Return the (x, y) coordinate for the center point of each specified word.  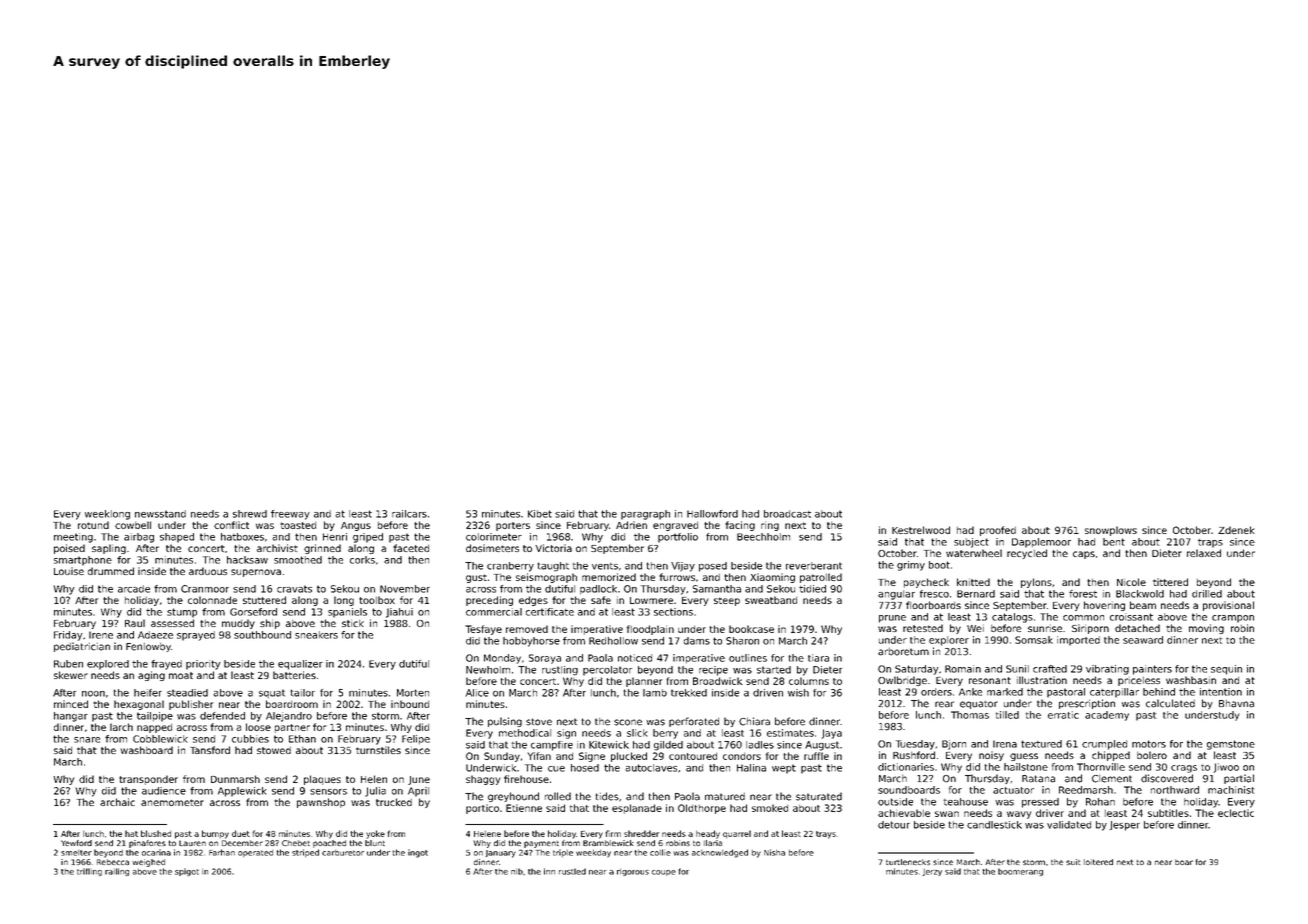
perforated (694, 722)
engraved (675, 526)
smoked (770, 808)
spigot (187, 872)
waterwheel (974, 553)
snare (87, 740)
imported (1078, 641)
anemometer (172, 802)
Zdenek (1236, 530)
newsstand (160, 514)
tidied (812, 589)
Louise (69, 571)
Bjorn (954, 745)
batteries (294, 675)
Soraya (545, 659)
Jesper (1125, 826)
